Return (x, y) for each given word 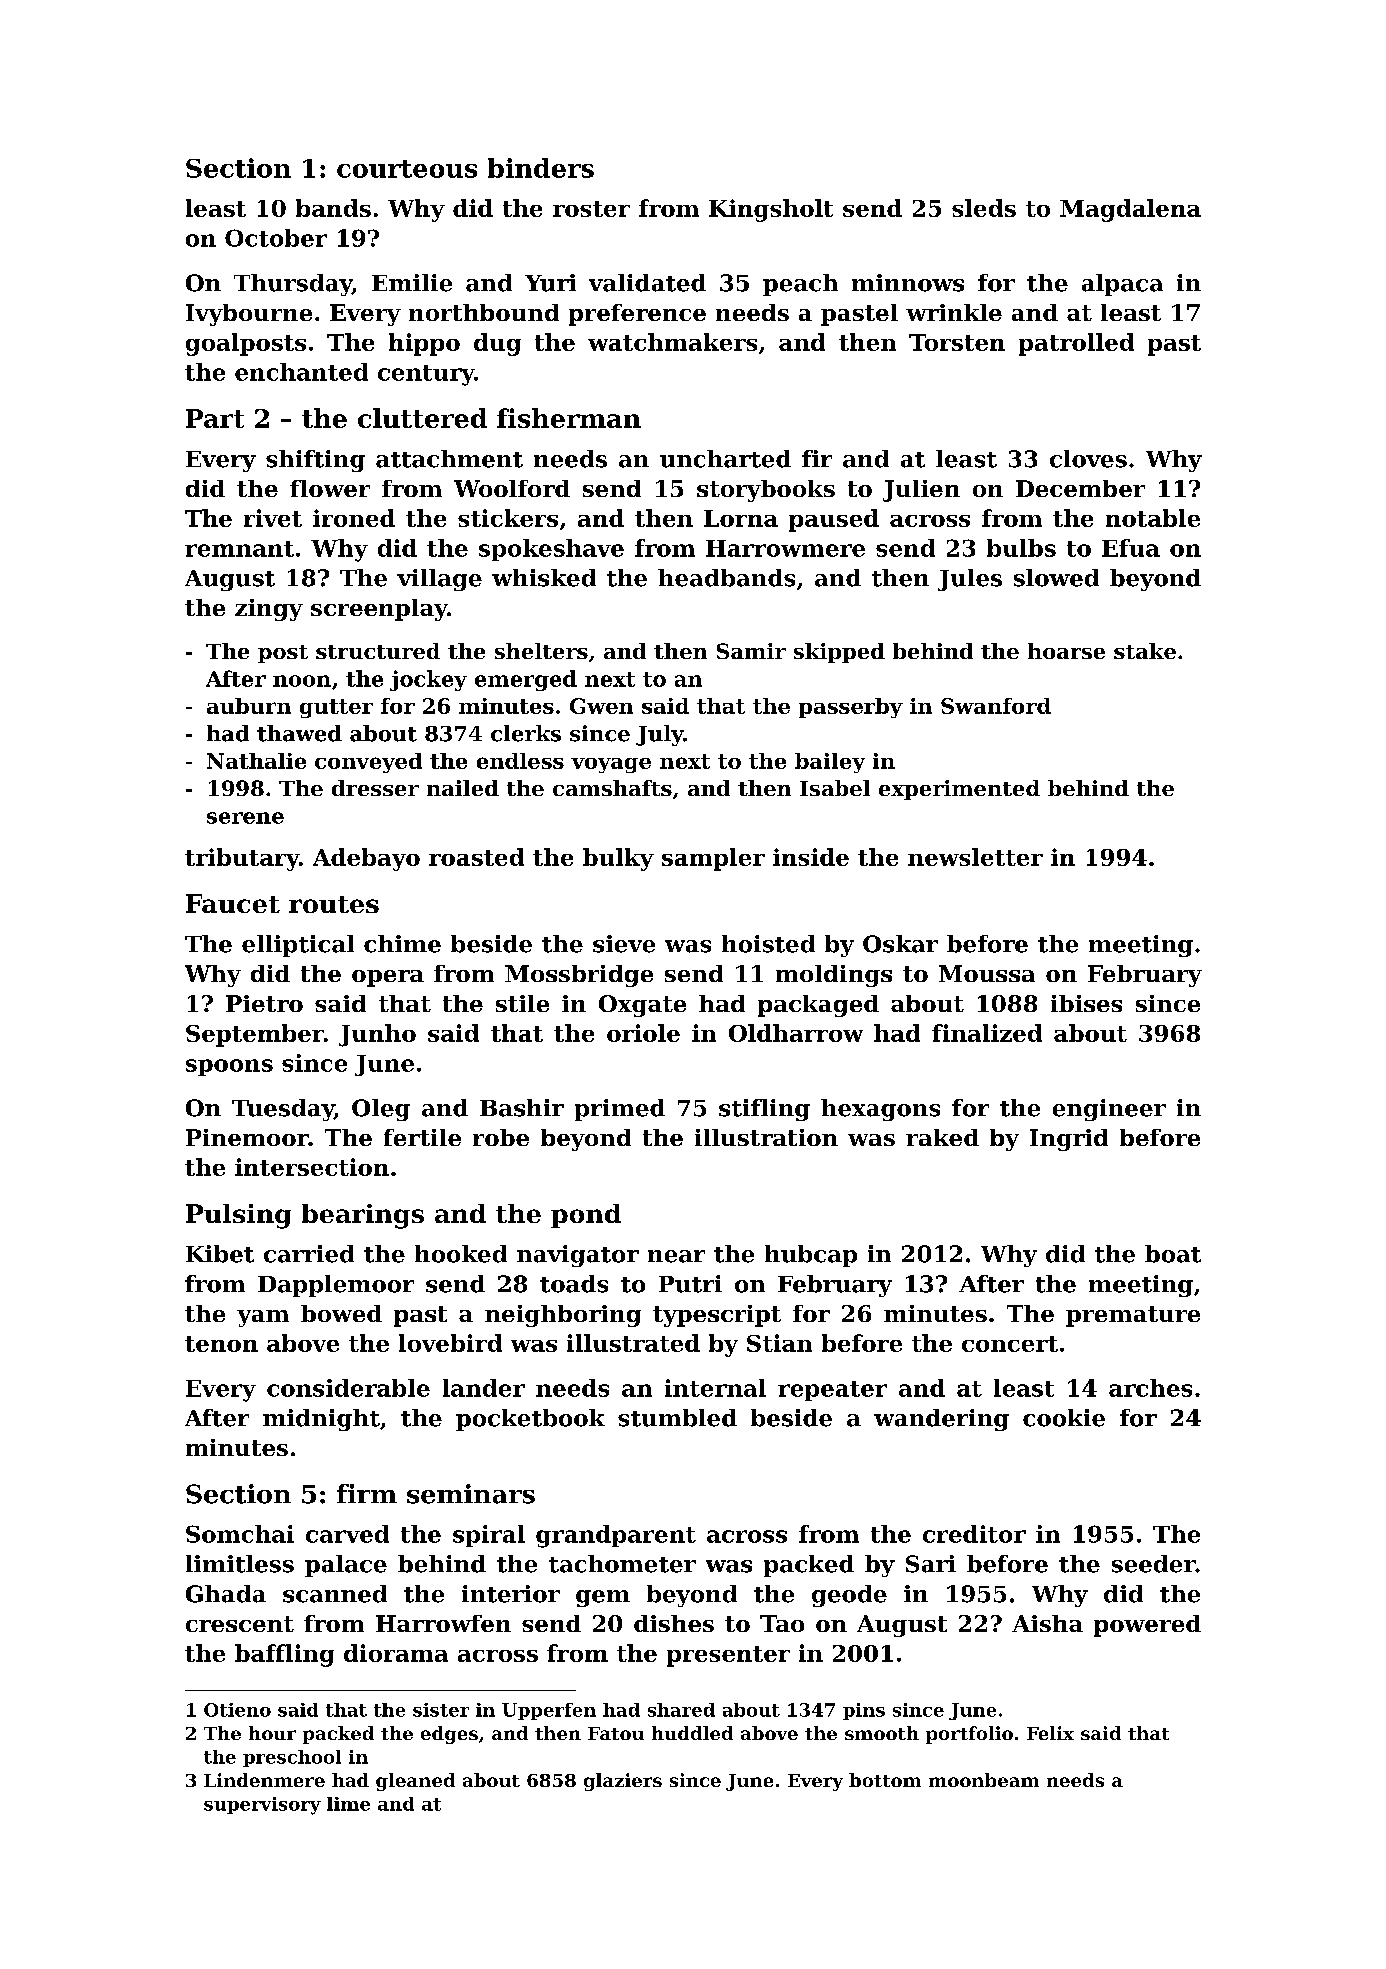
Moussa (987, 973)
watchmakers (672, 342)
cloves (1088, 459)
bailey (830, 763)
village (439, 580)
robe (501, 1137)
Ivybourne (249, 315)
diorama (396, 1653)
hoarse (1066, 651)
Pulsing (238, 1216)
